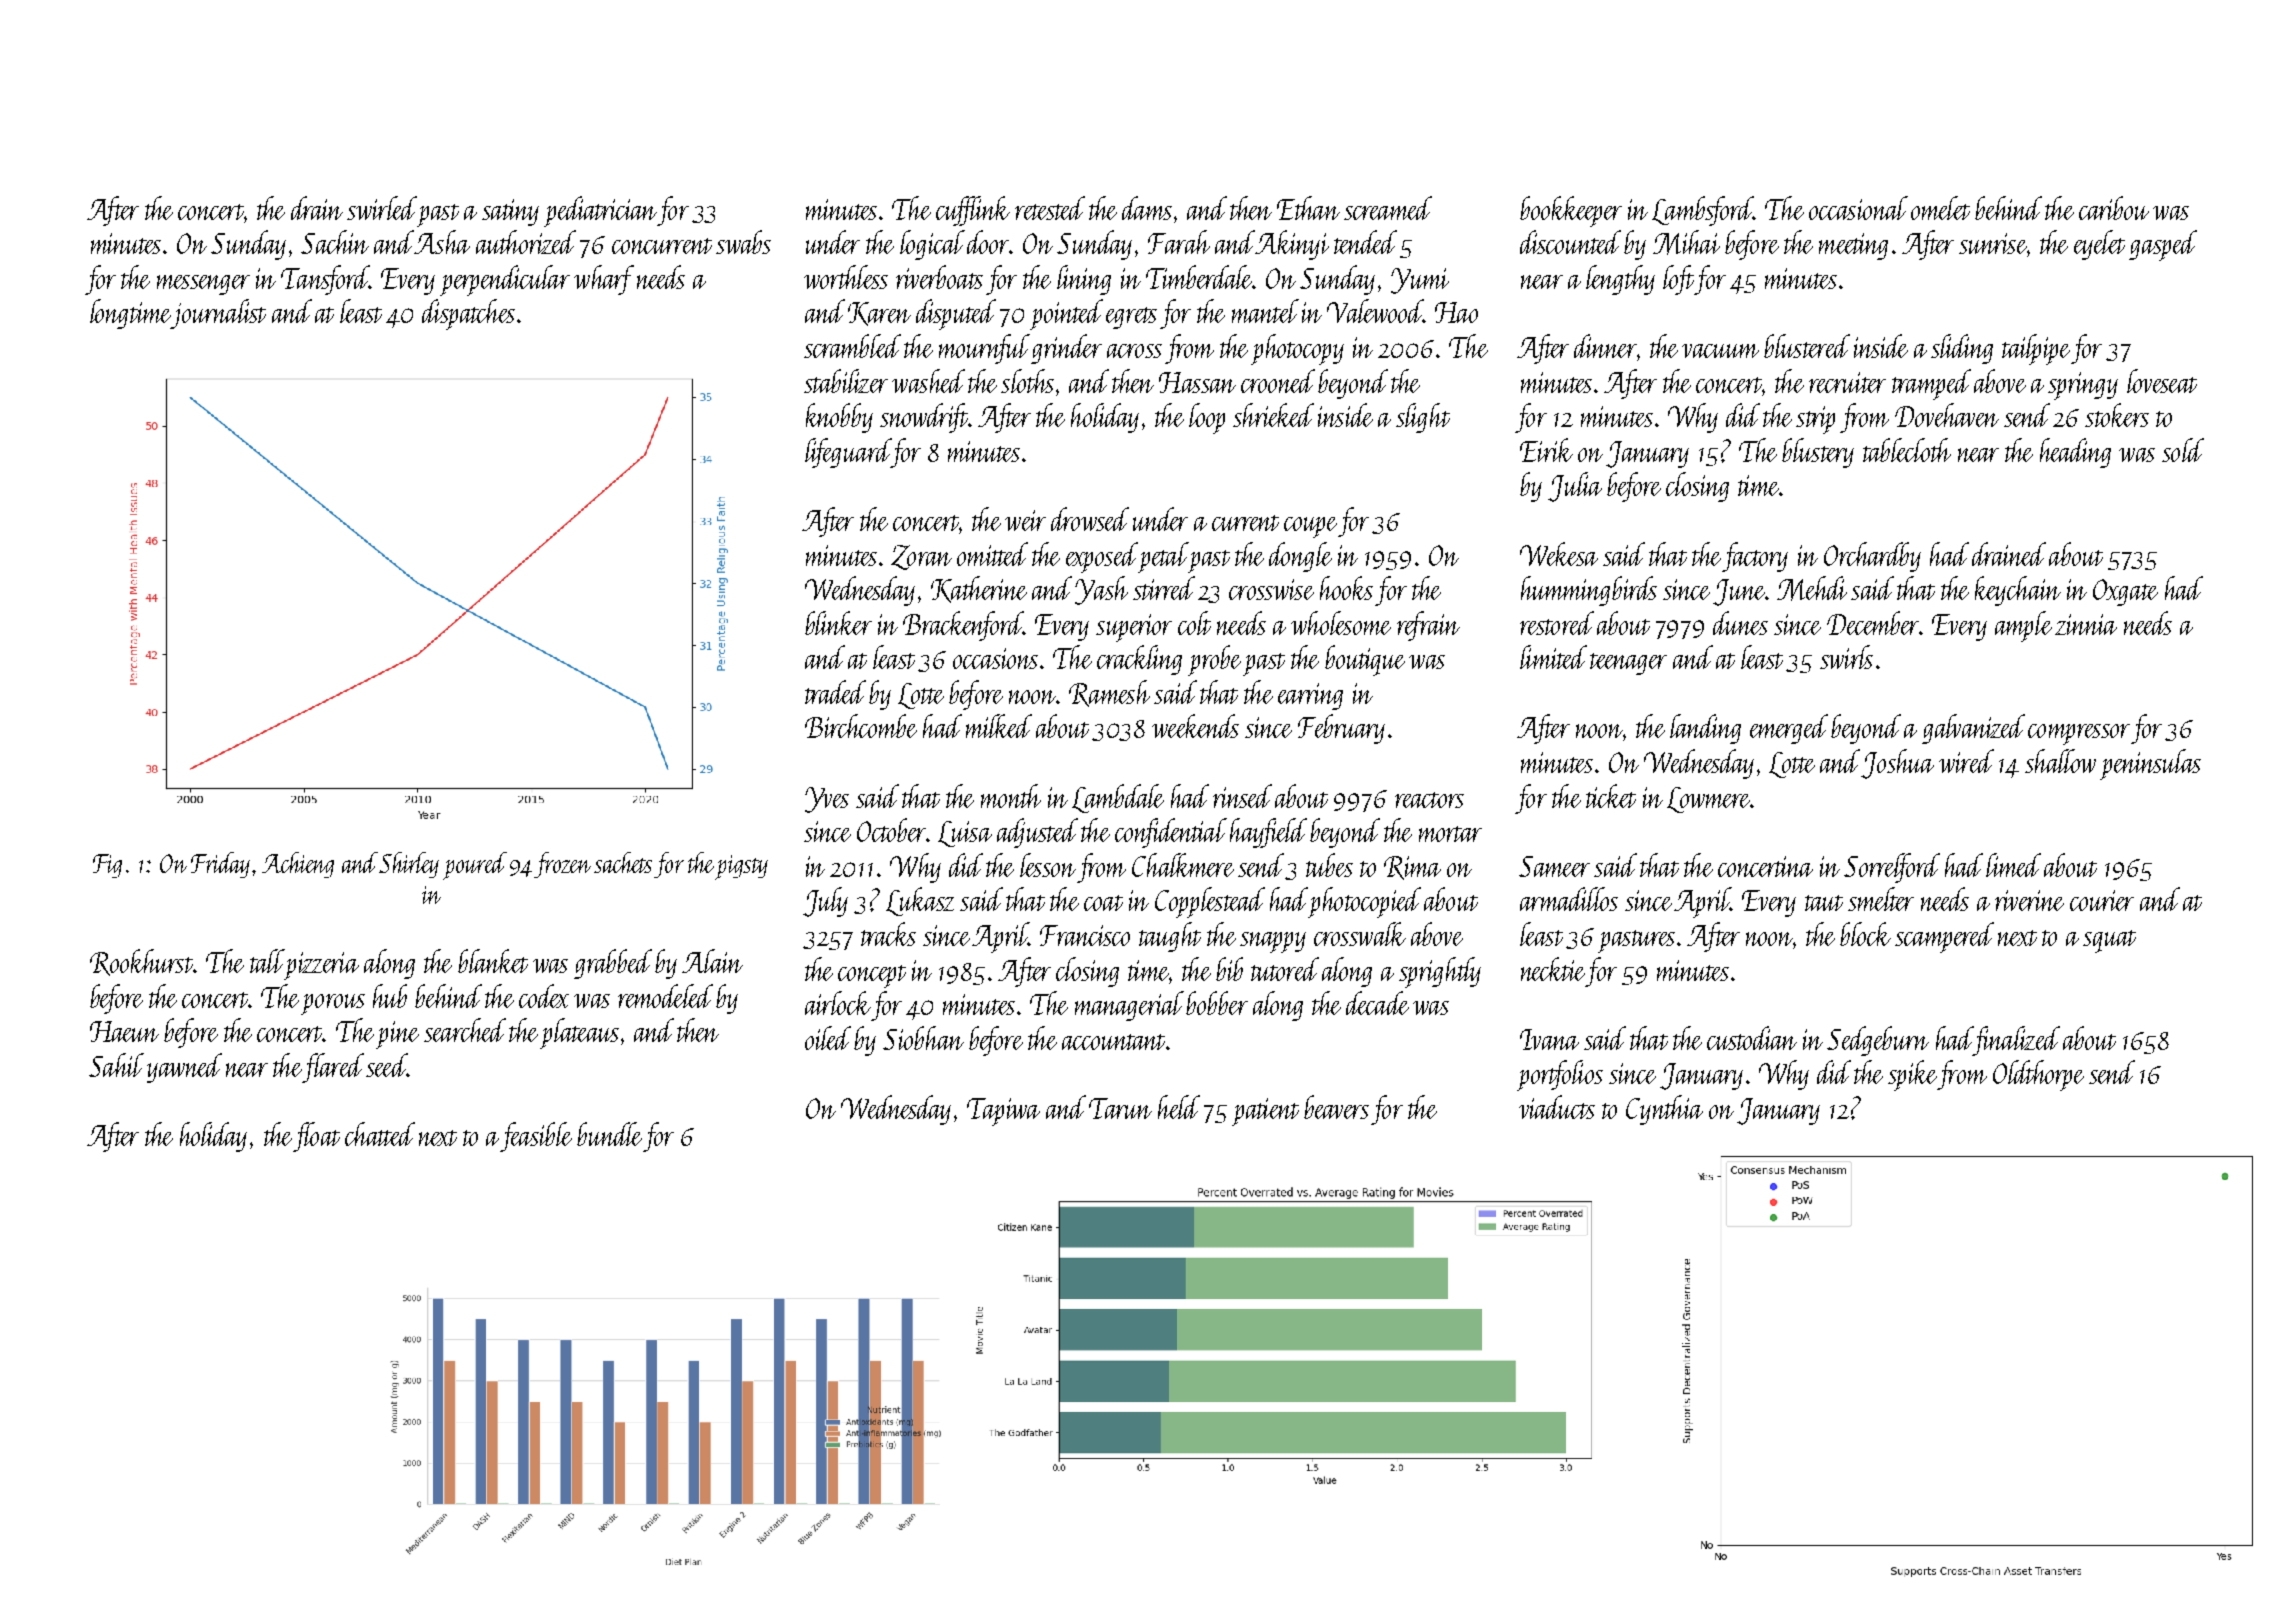  What do you see at coordinates (380, 1134) in the screenshot?
I see `chatted` at bounding box center [380, 1134].
